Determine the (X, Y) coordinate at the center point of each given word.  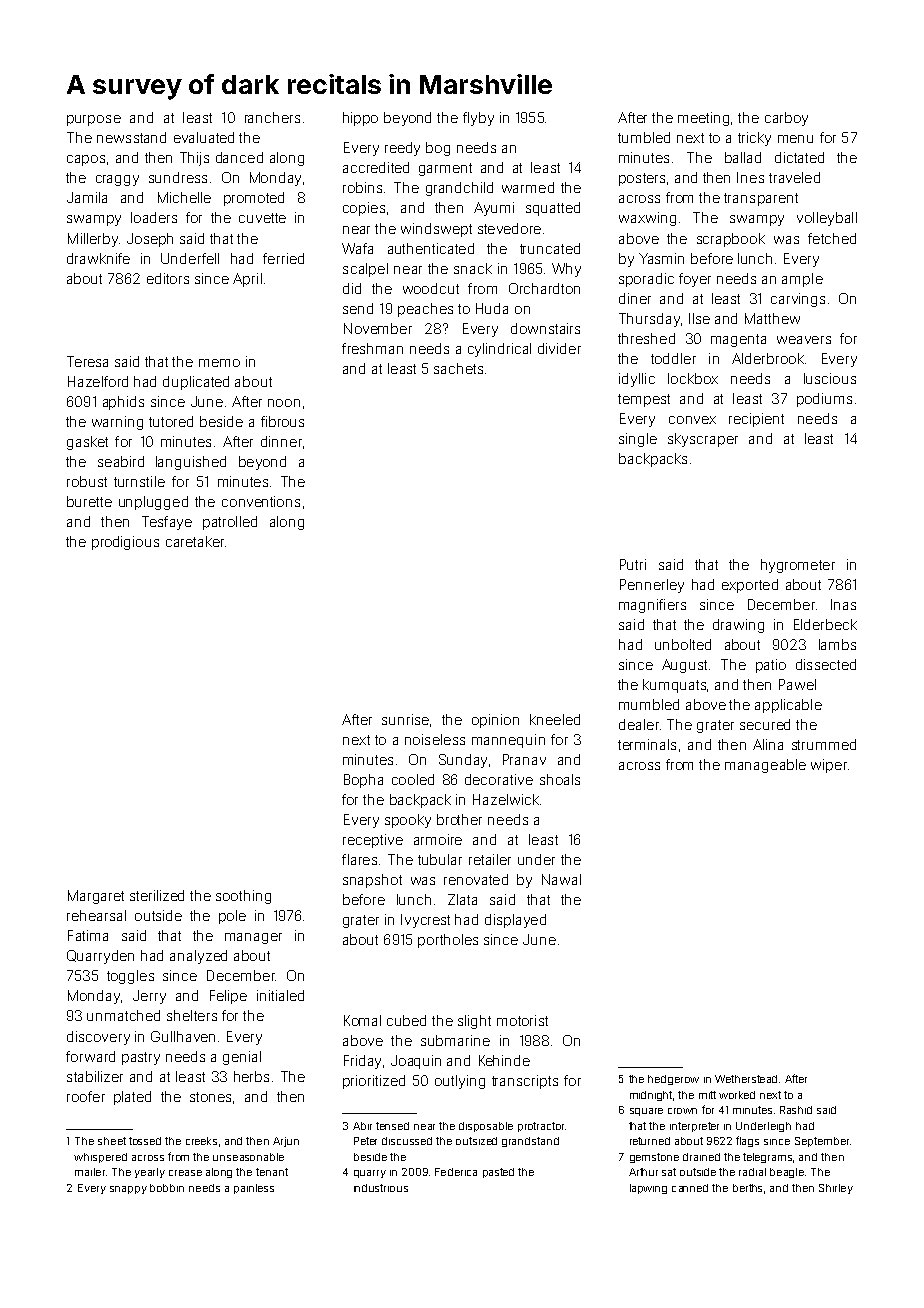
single (638, 440)
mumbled (649, 704)
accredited (376, 167)
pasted (498, 1173)
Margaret (96, 897)
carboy (786, 119)
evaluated (204, 137)
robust (87, 481)
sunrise (405, 719)
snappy (128, 1190)
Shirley (836, 1189)
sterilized (157, 895)
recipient (756, 420)
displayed (515, 921)
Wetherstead (746, 1079)
